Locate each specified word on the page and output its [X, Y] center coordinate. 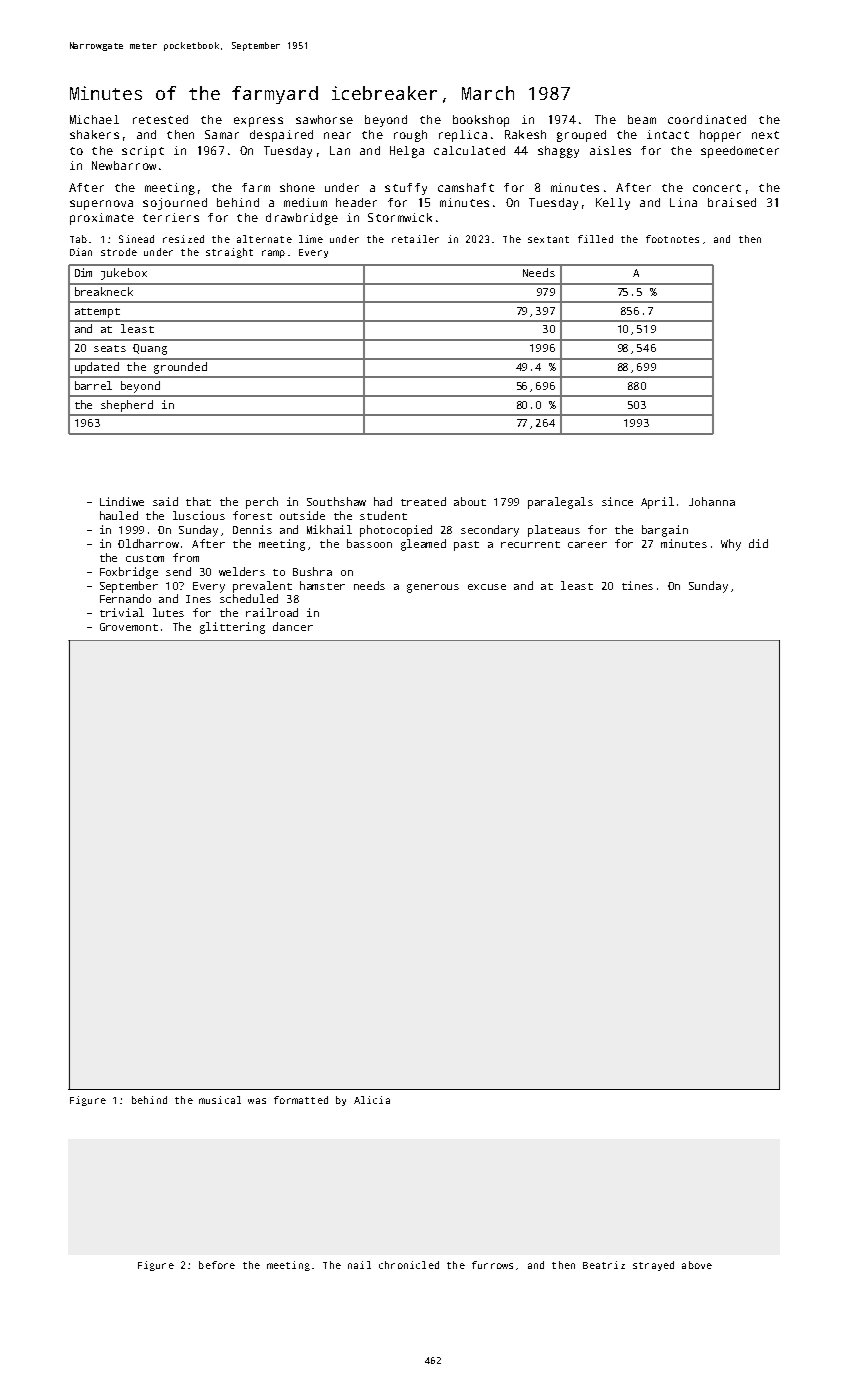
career [587, 545]
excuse [487, 587]
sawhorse [324, 119]
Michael [94, 119]
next [765, 135]
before [217, 1265]
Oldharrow [148, 543]
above [697, 1265]
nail [359, 1265]
